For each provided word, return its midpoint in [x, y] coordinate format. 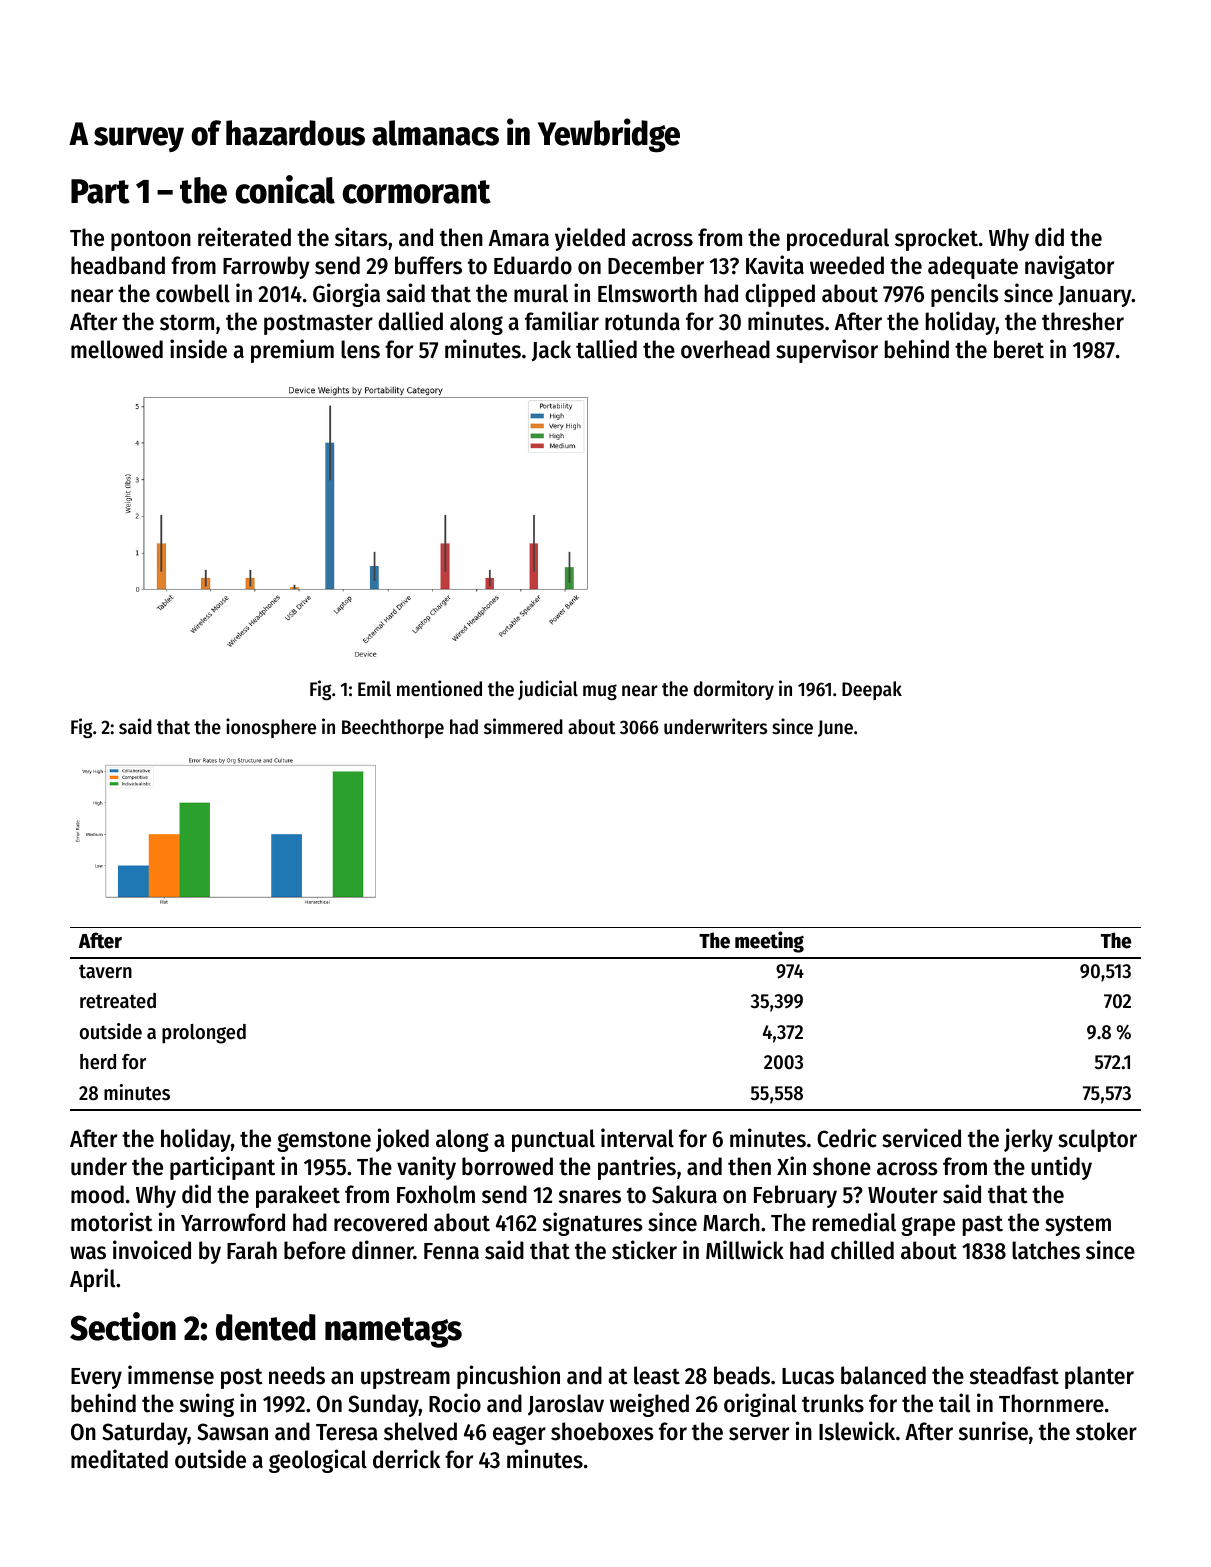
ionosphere [271, 728]
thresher [1083, 321]
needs [297, 1375]
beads [742, 1375]
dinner [383, 1250]
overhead [725, 349]
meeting [769, 942]
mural [541, 293]
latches [1046, 1250]
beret [1019, 349]
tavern [105, 971]
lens [360, 349]
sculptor [1097, 1140]
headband [118, 265]
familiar [562, 321]
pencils [965, 295]
